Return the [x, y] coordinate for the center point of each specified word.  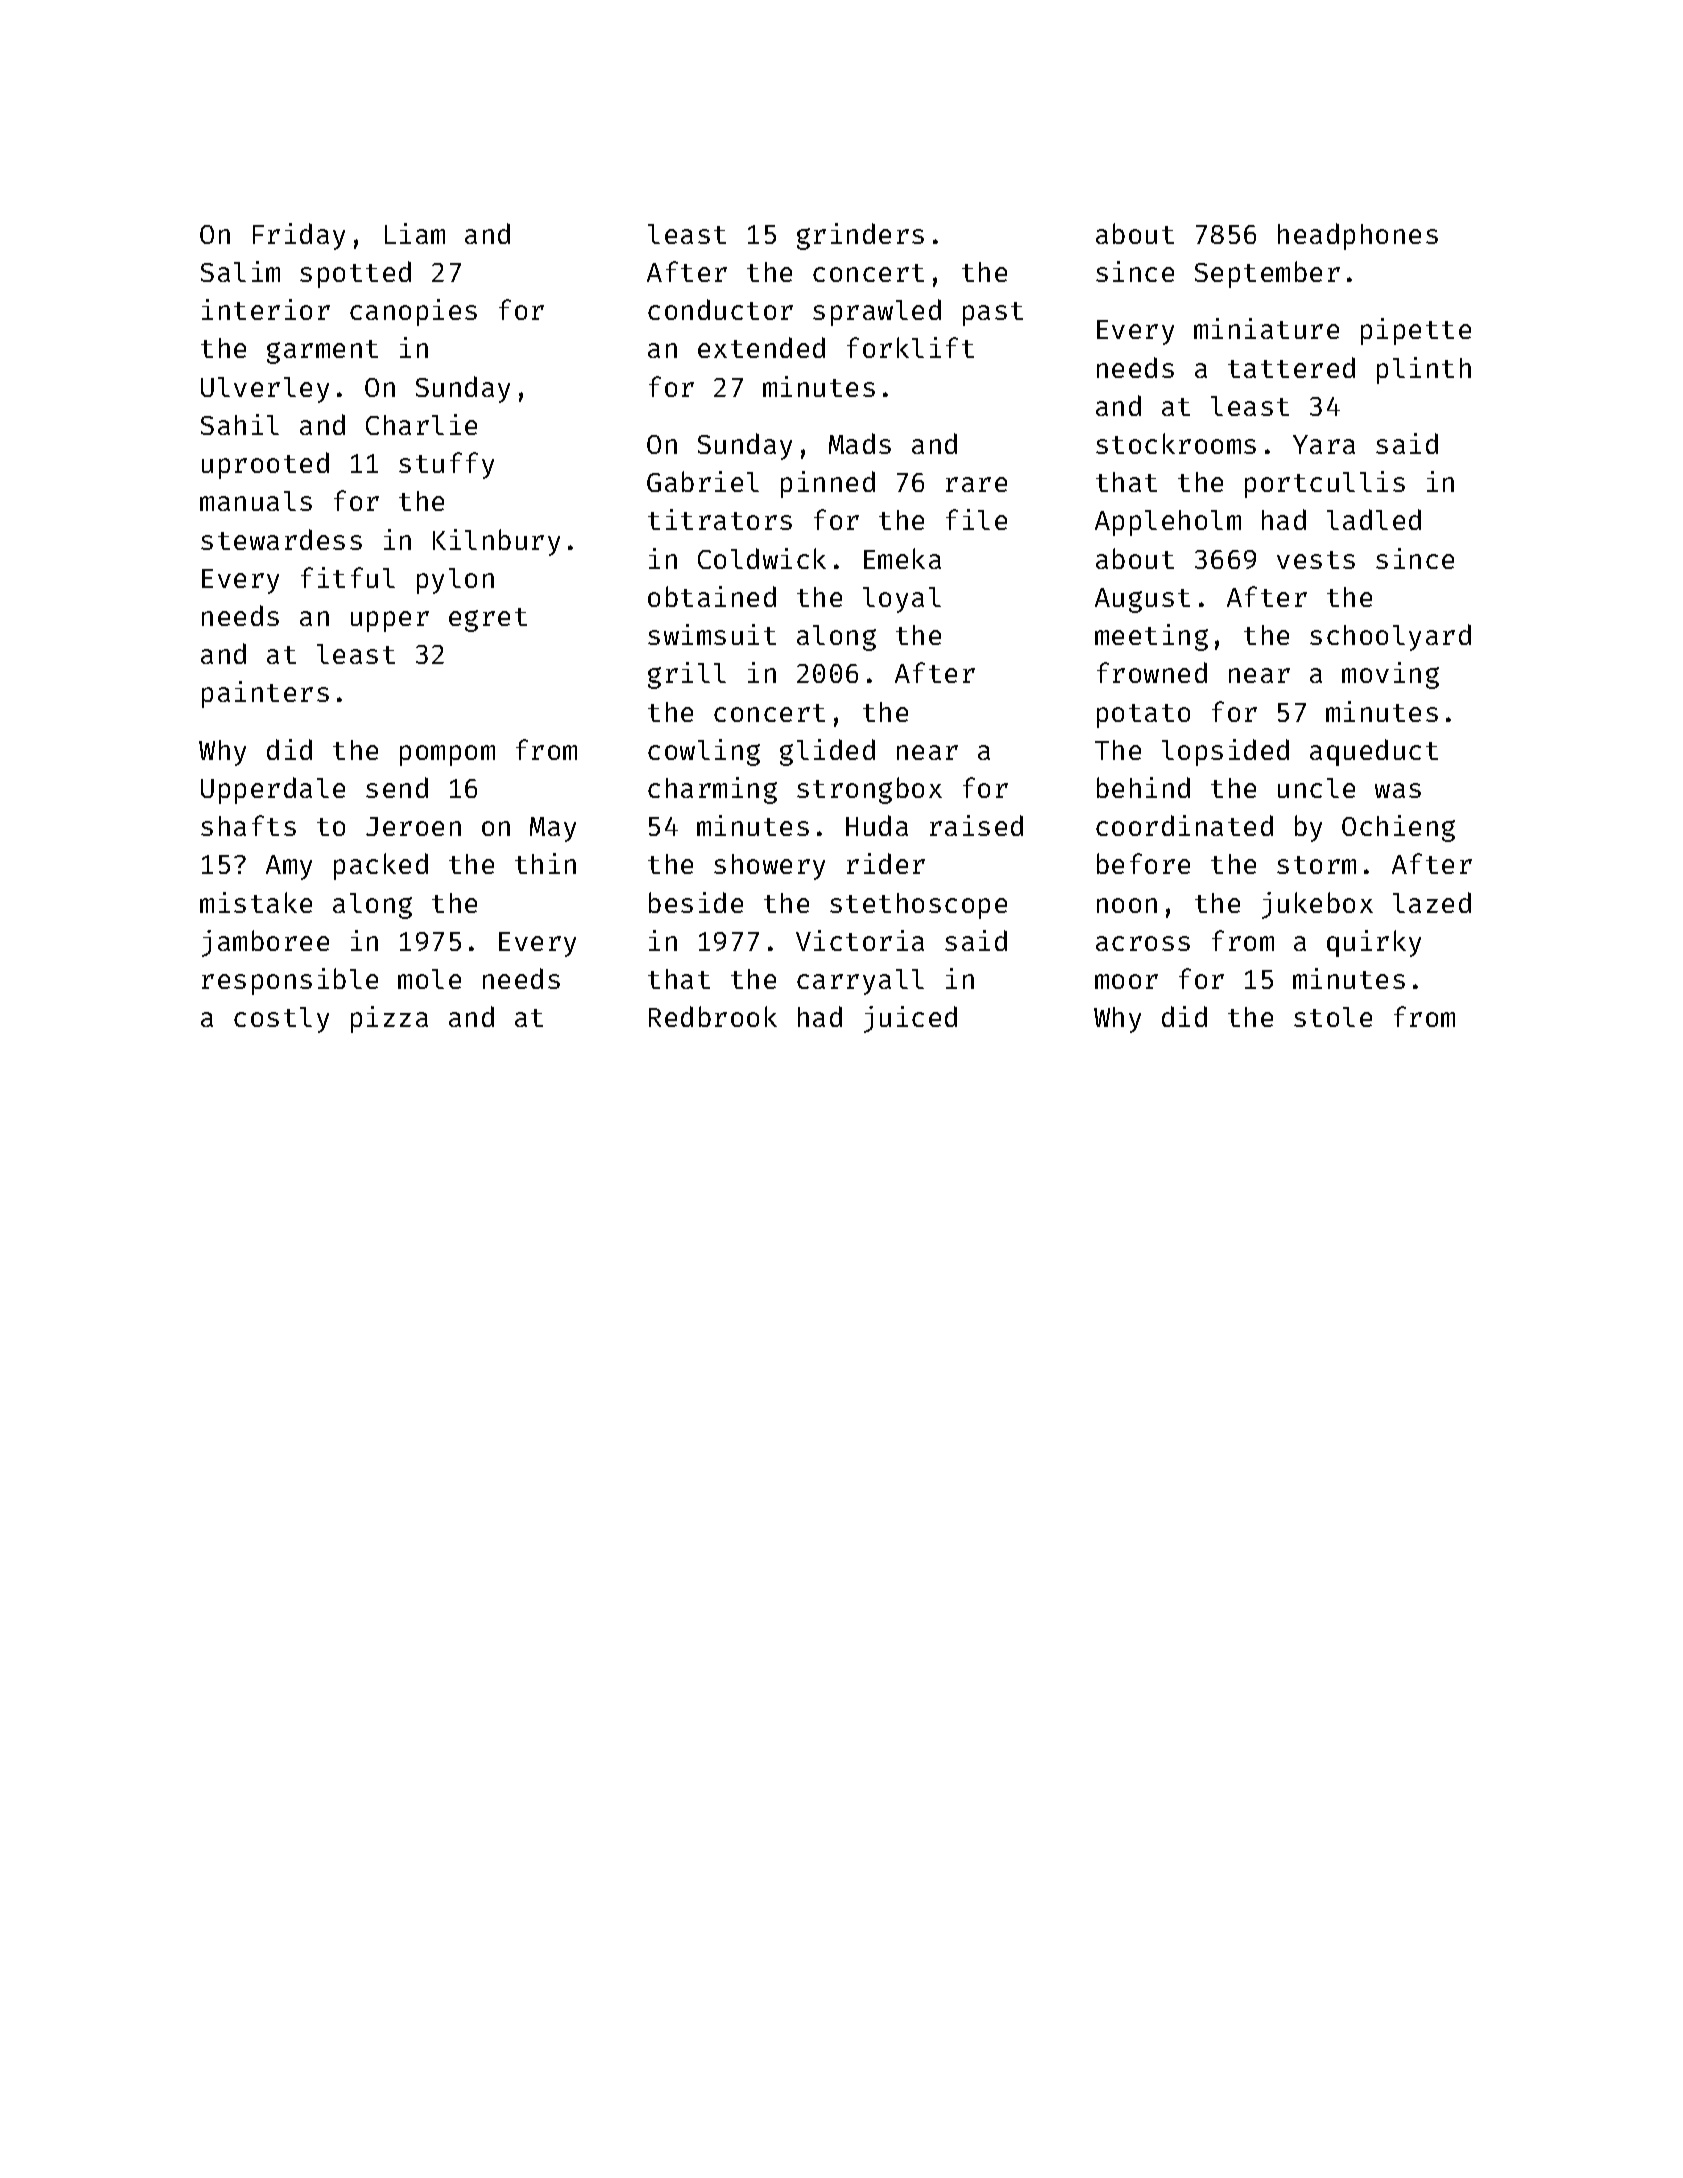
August [1142, 600]
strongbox [869, 790]
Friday [299, 236]
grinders [860, 236]
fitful [348, 577]
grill [687, 675]
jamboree [265, 943]
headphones [1358, 236]
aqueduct [1374, 752]
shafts [248, 825]
